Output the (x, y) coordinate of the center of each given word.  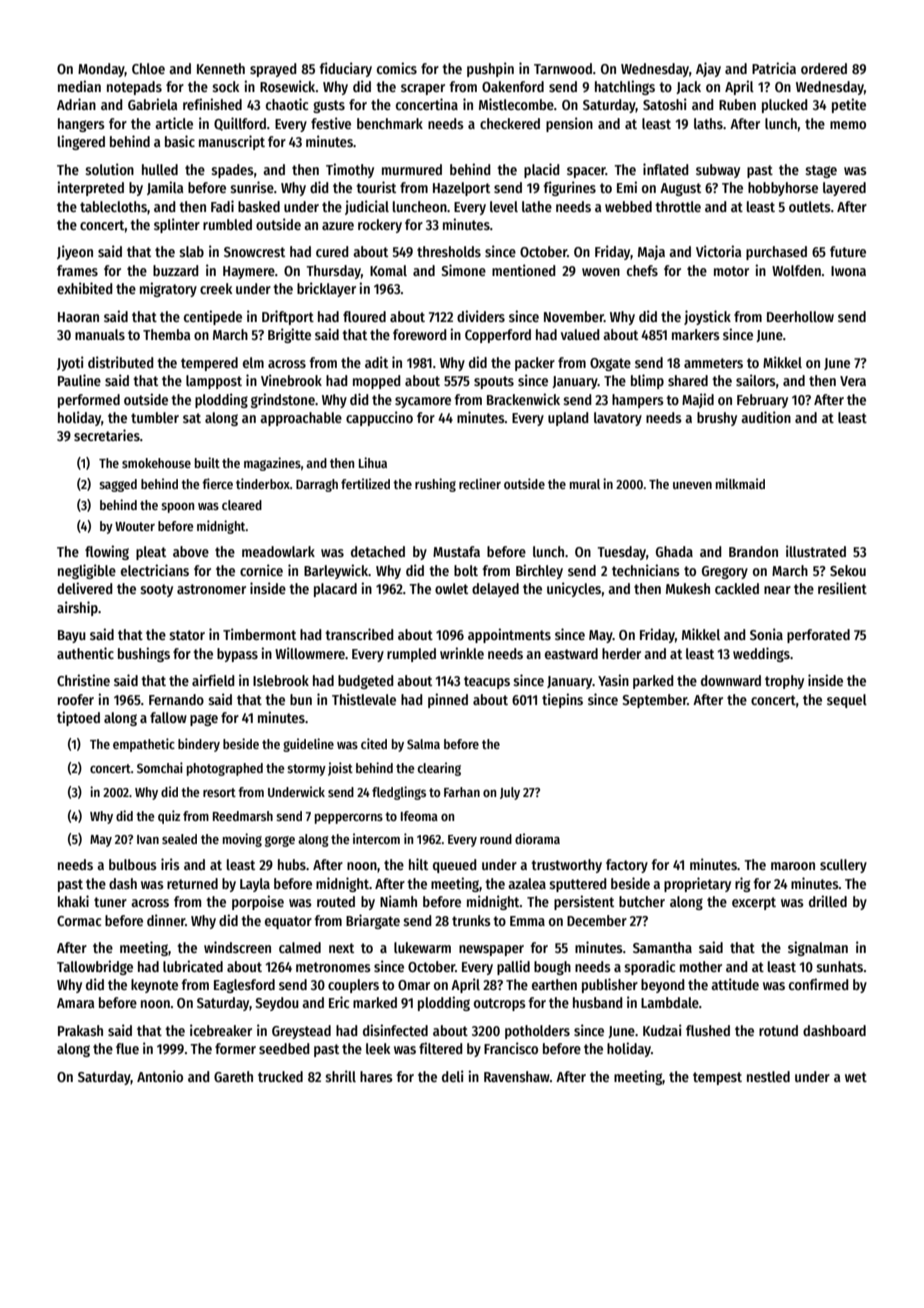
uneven (692, 485)
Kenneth (221, 68)
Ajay (708, 69)
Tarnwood (563, 68)
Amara (75, 1003)
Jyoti (70, 363)
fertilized (365, 483)
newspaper (491, 950)
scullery (843, 866)
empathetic (144, 745)
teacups (487, 682)
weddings (761, 654)
